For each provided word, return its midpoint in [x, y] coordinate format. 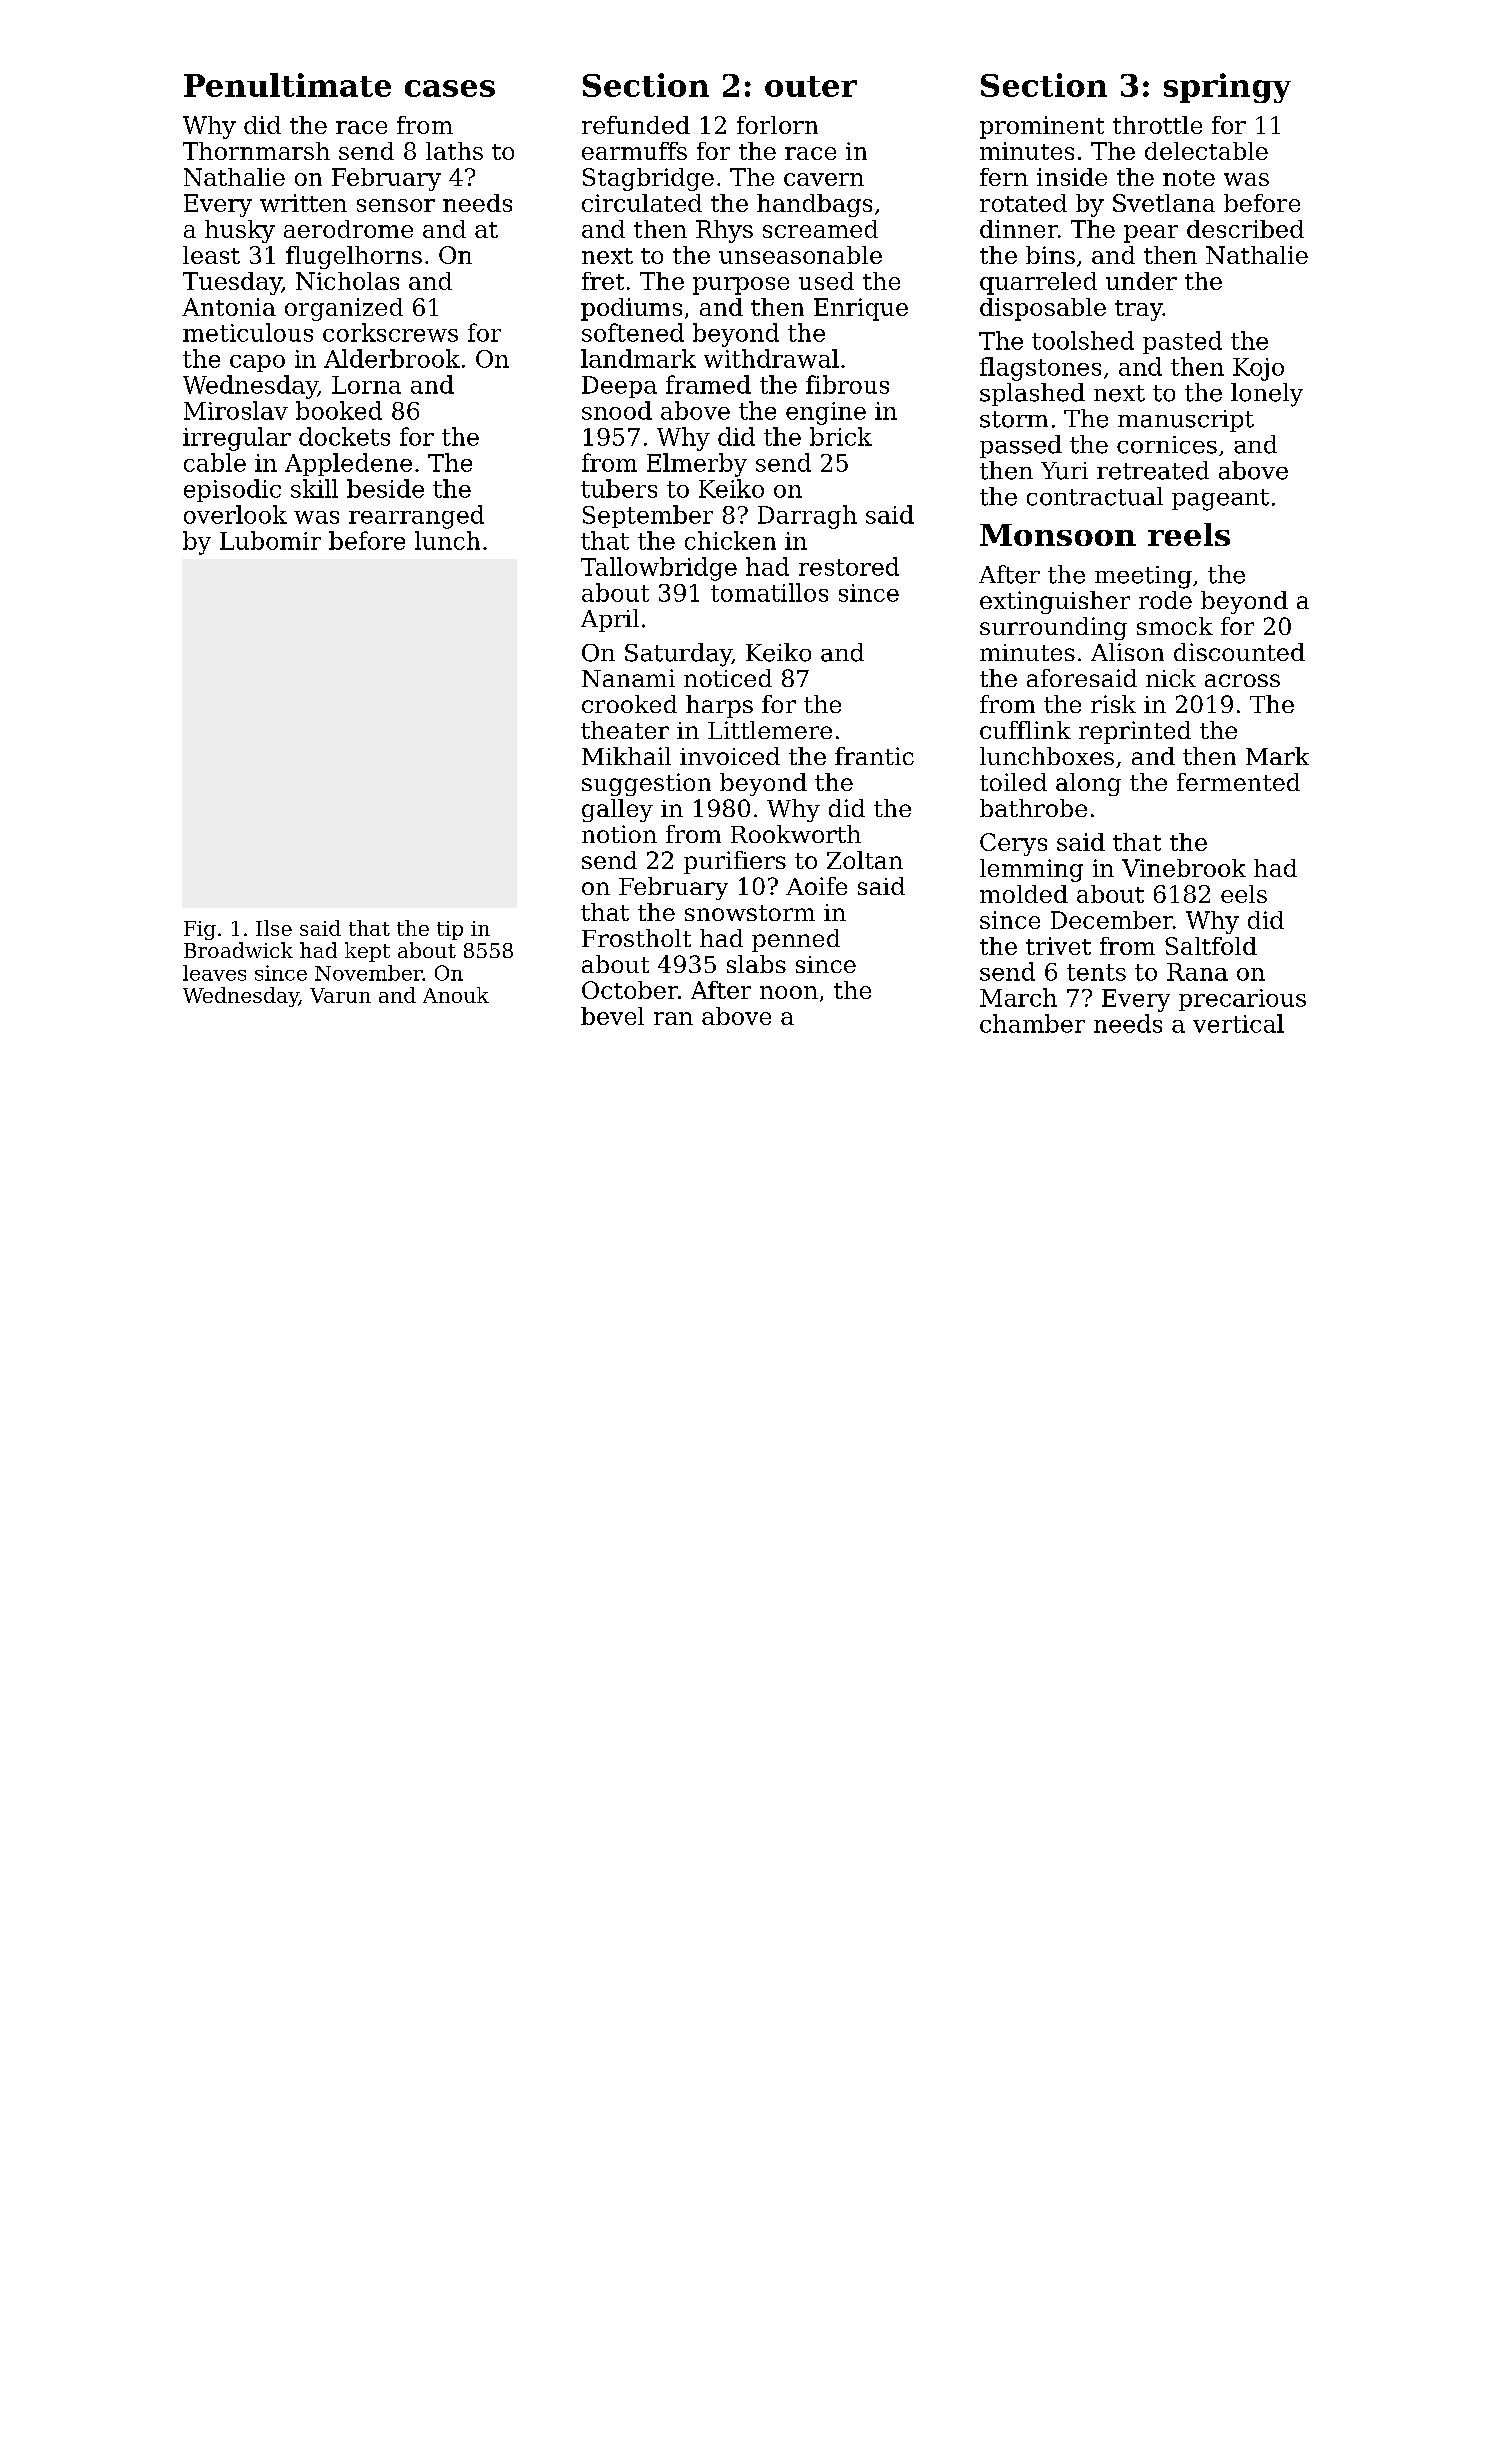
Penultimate [287, 85]
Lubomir [270, 540]
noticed [728, 678]
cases [450, 88]
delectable [1206, 151]
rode [1165, 600]
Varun [340, 995]
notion [619, 834]
